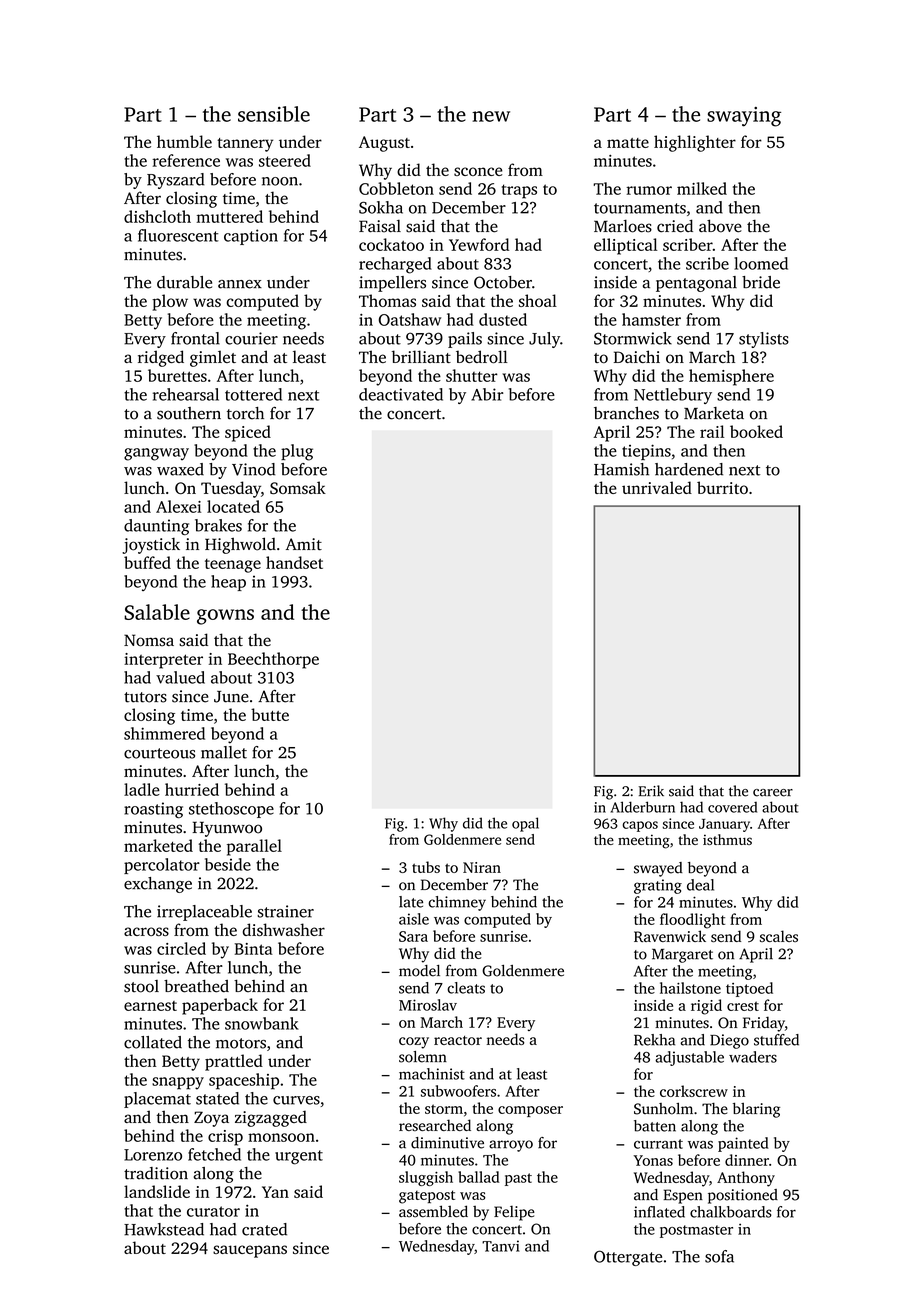 The image size is (924, 1308). I want to click on Felipe, so click(514, 1213).
